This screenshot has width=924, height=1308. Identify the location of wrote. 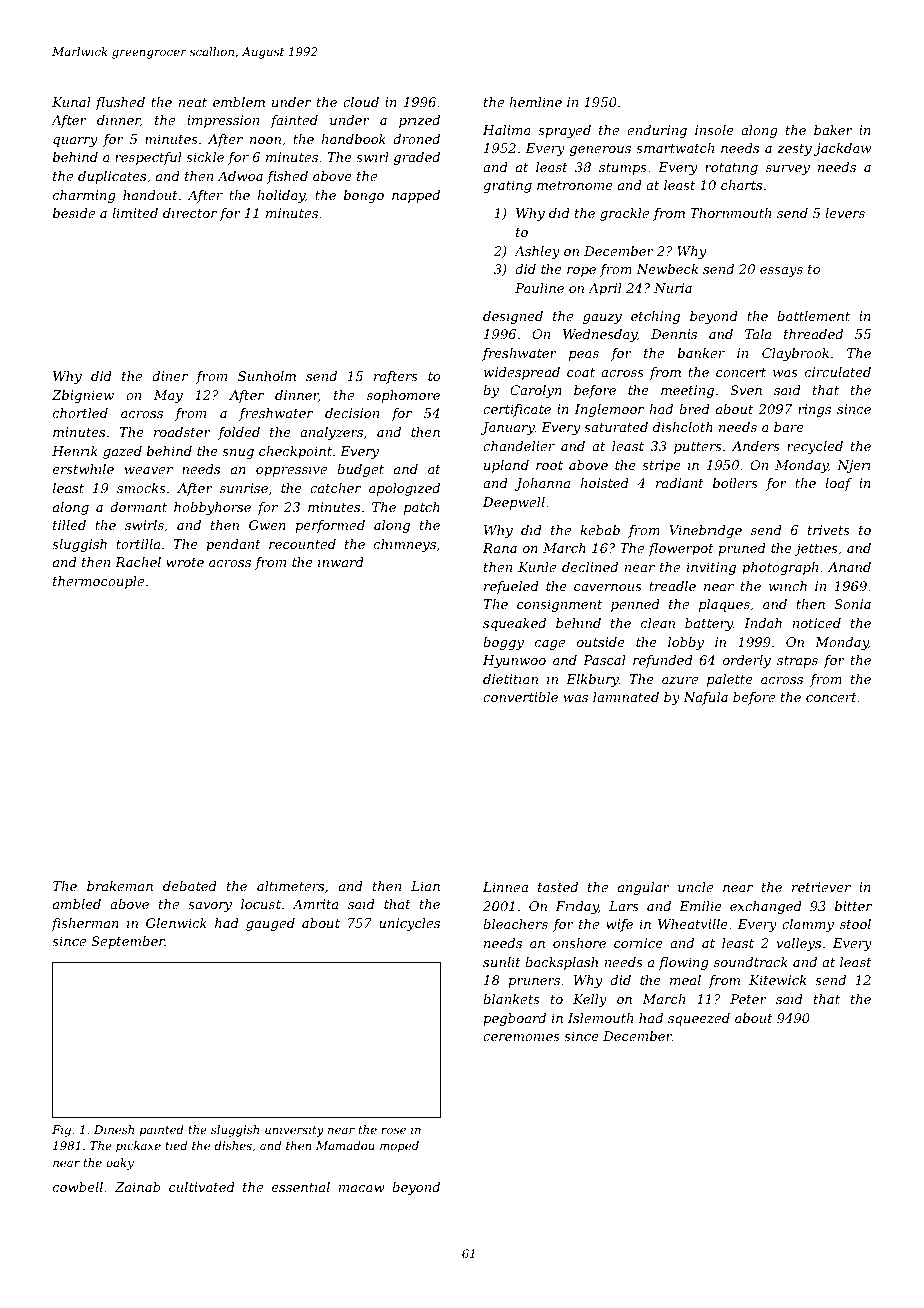
(185, 562).
